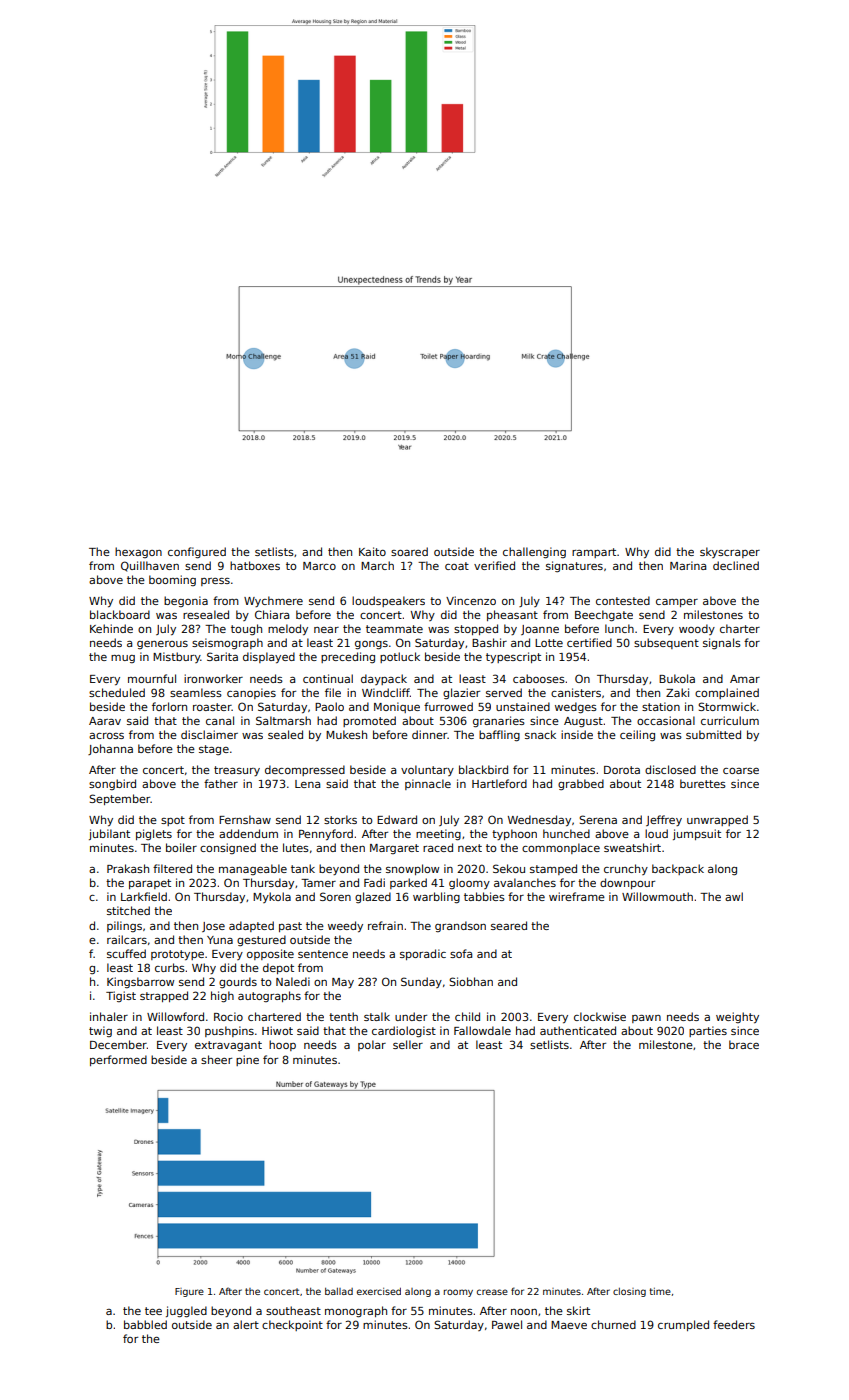 The height and width of the page is (1400, 849). Describe the element at coordinates (600, 1016) in the page. I see `clockwise` at that location.
